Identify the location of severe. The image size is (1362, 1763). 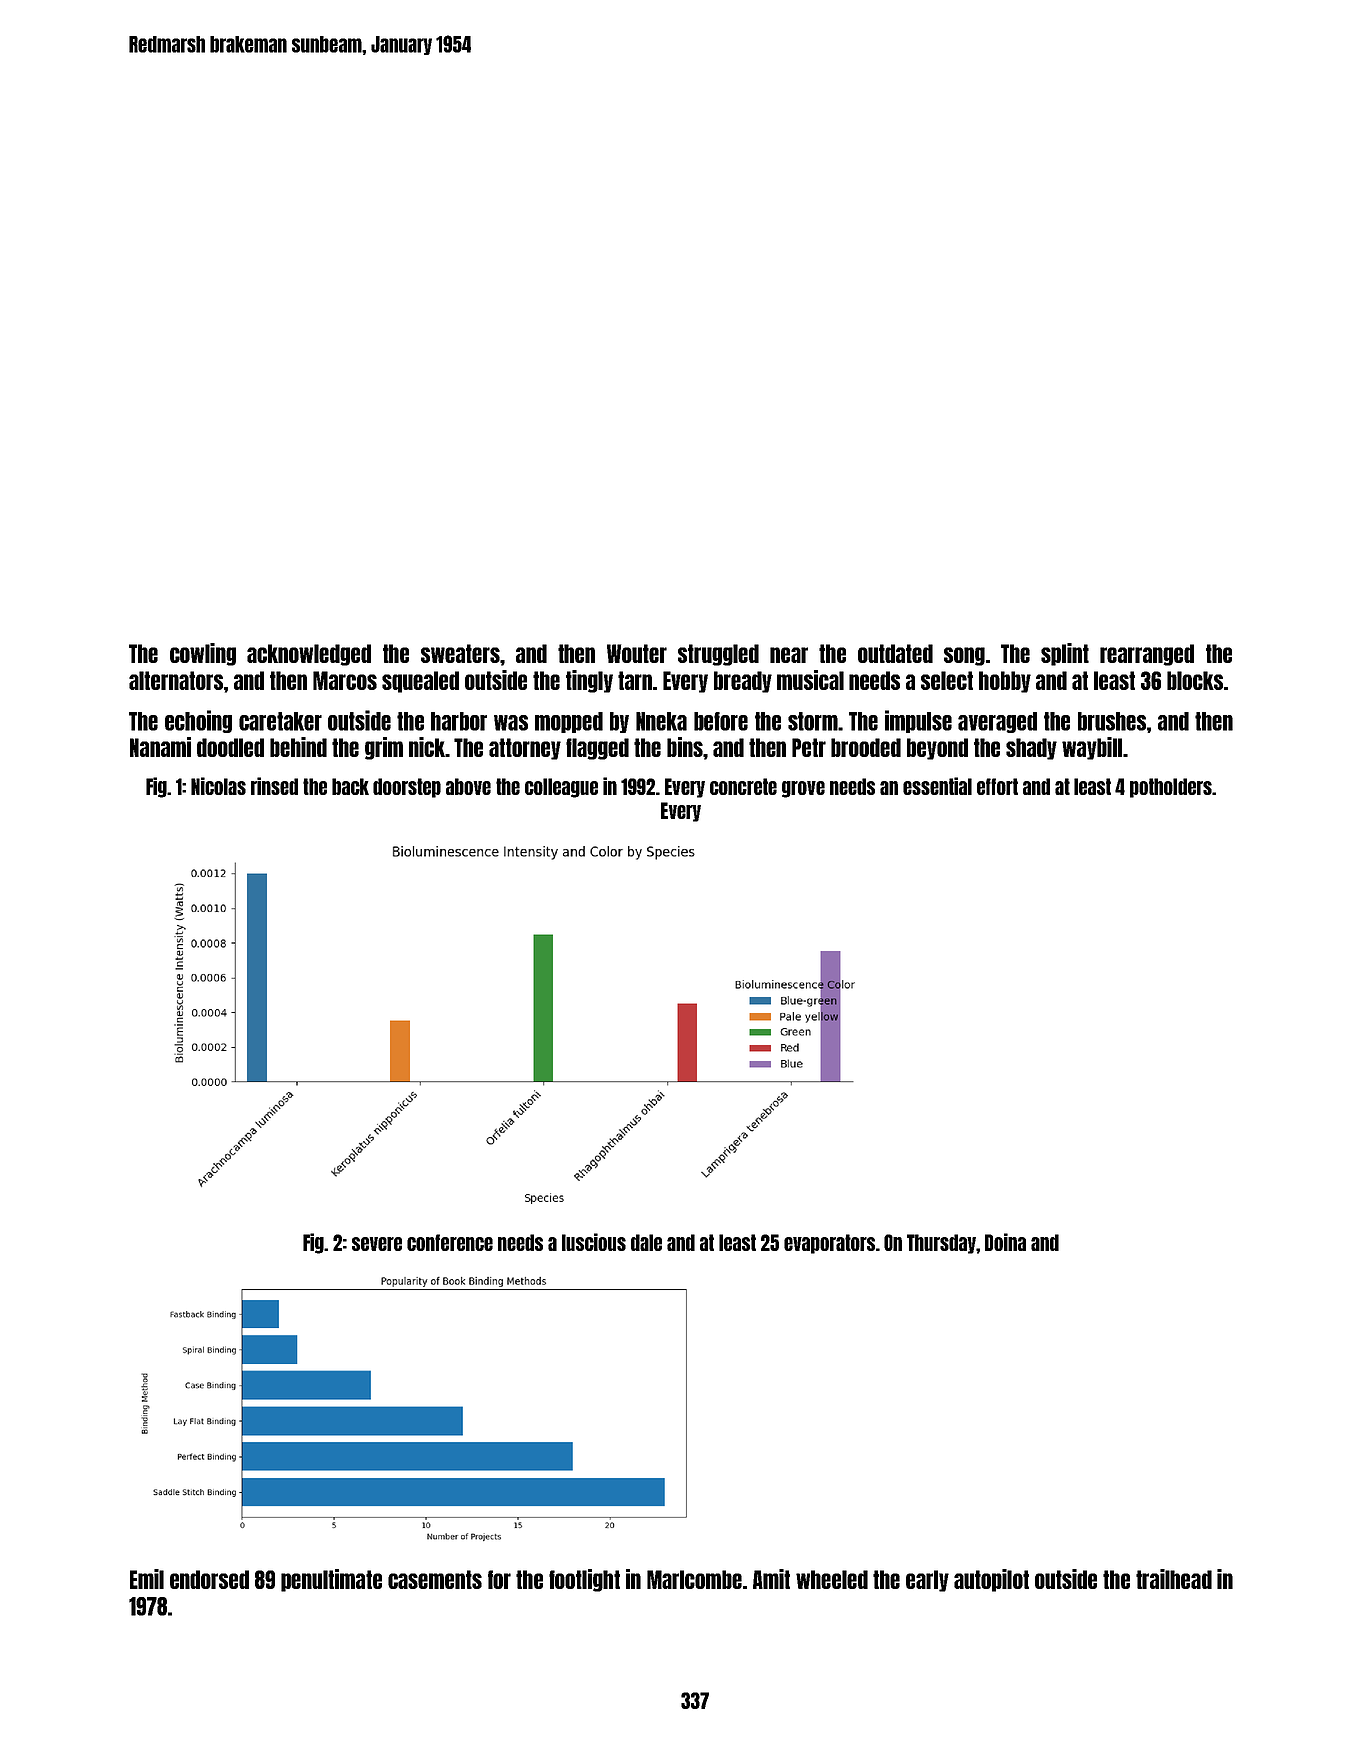
(377, 1244).
